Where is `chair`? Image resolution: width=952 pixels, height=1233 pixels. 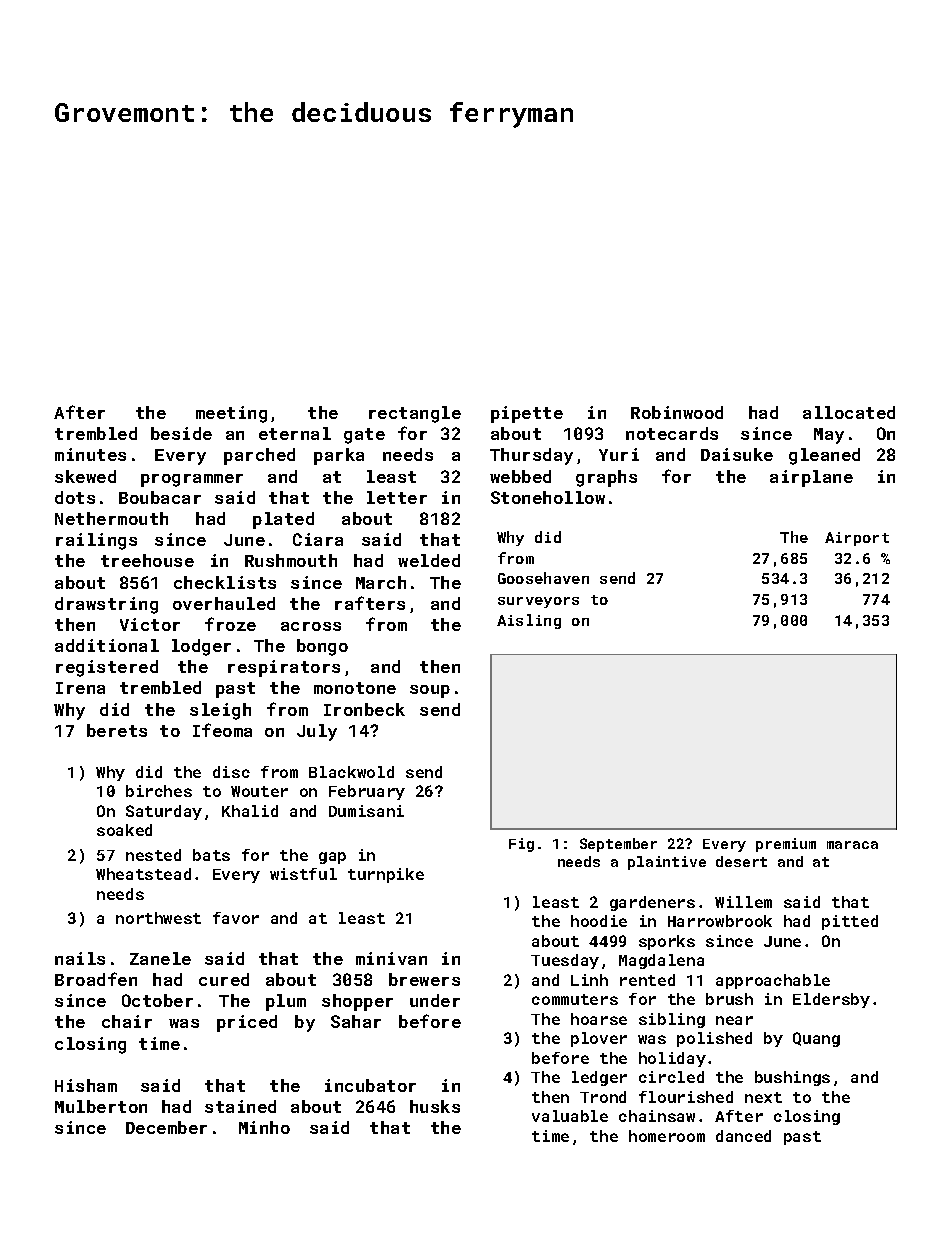
chair is located at coordinates (127, 1021).
